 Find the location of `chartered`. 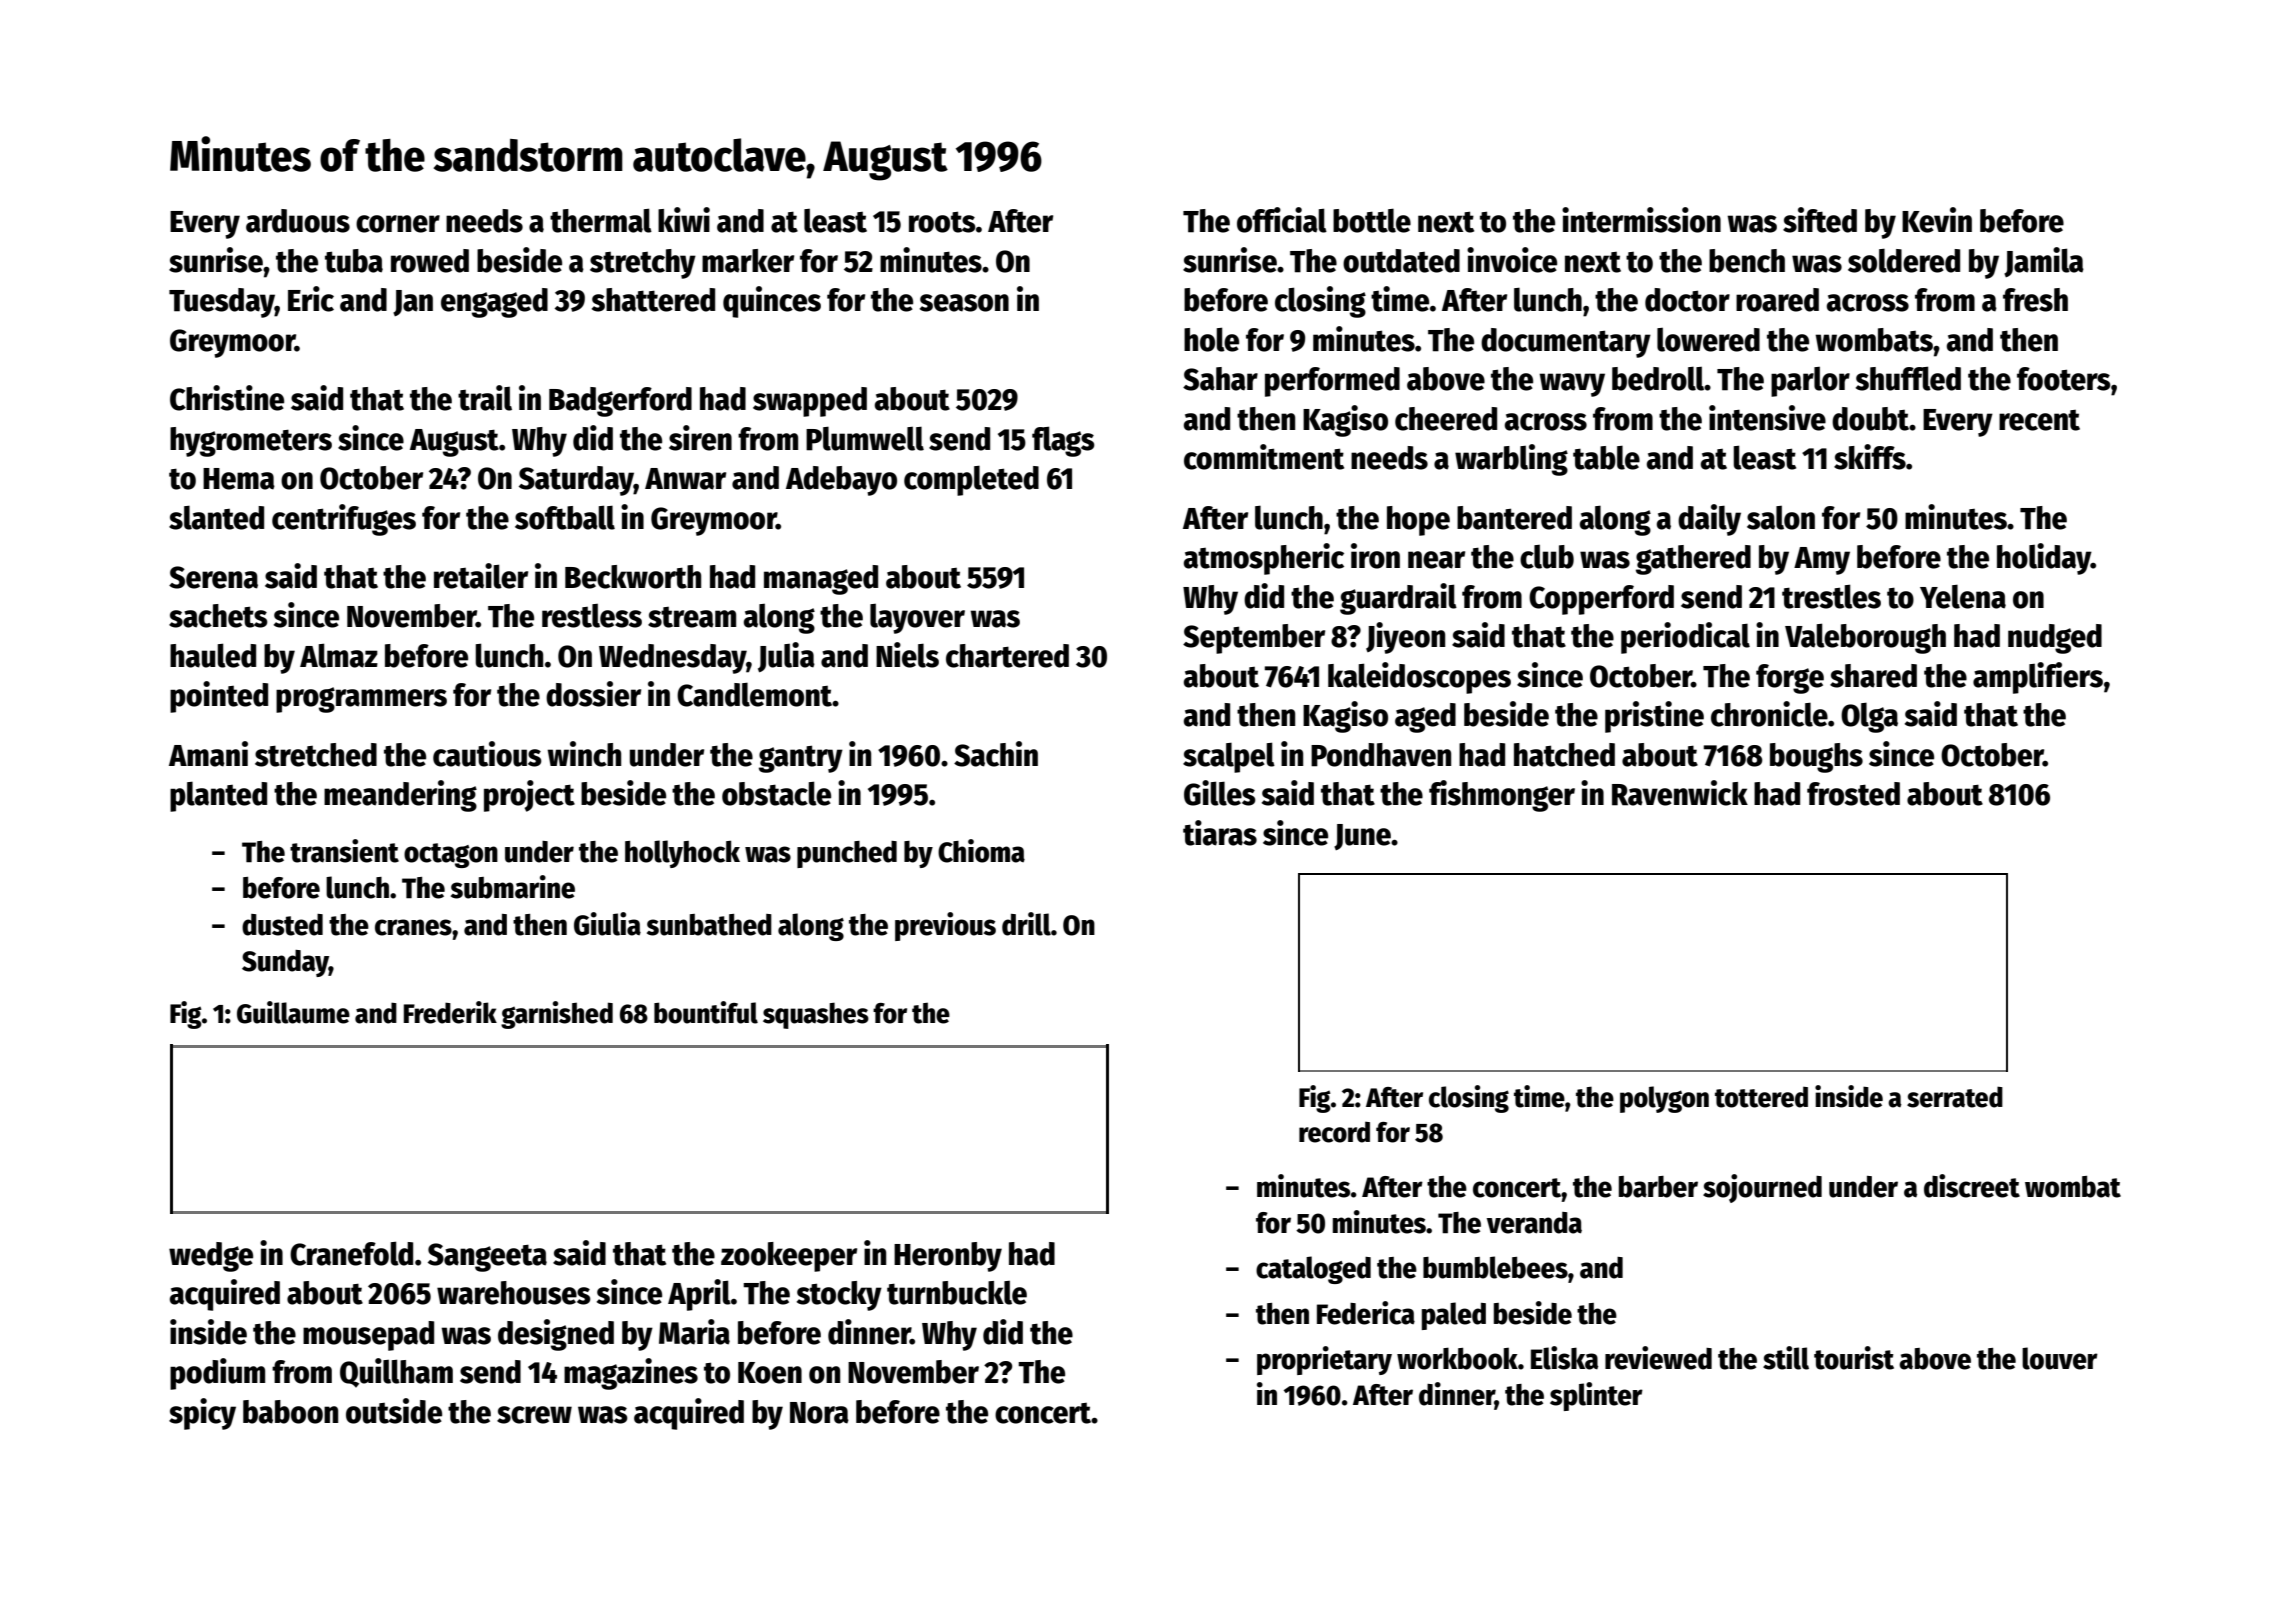

chartered is located at coordinates (1007, 656).
